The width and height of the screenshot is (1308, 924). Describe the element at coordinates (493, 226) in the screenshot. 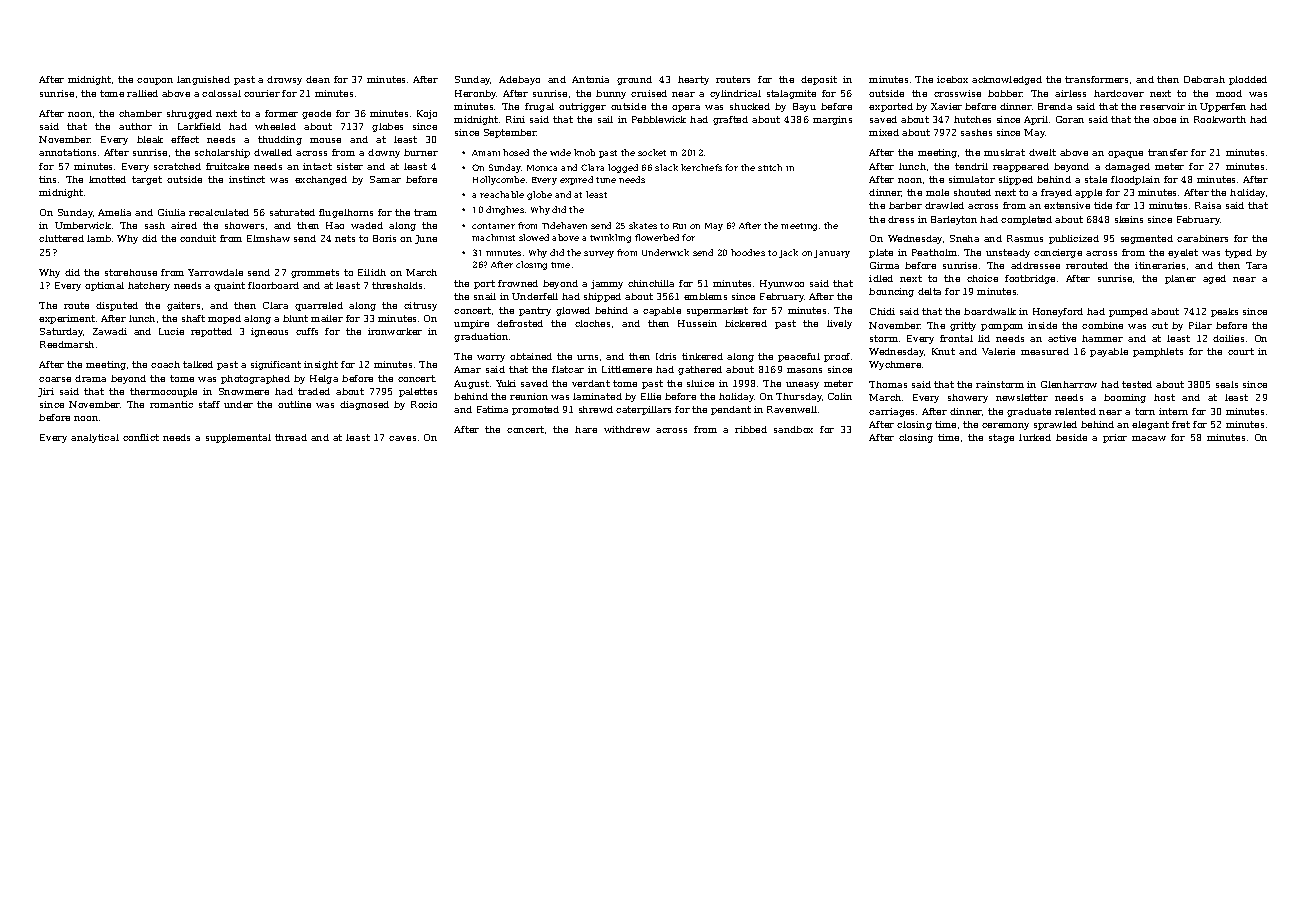

I see `container` at that location.
